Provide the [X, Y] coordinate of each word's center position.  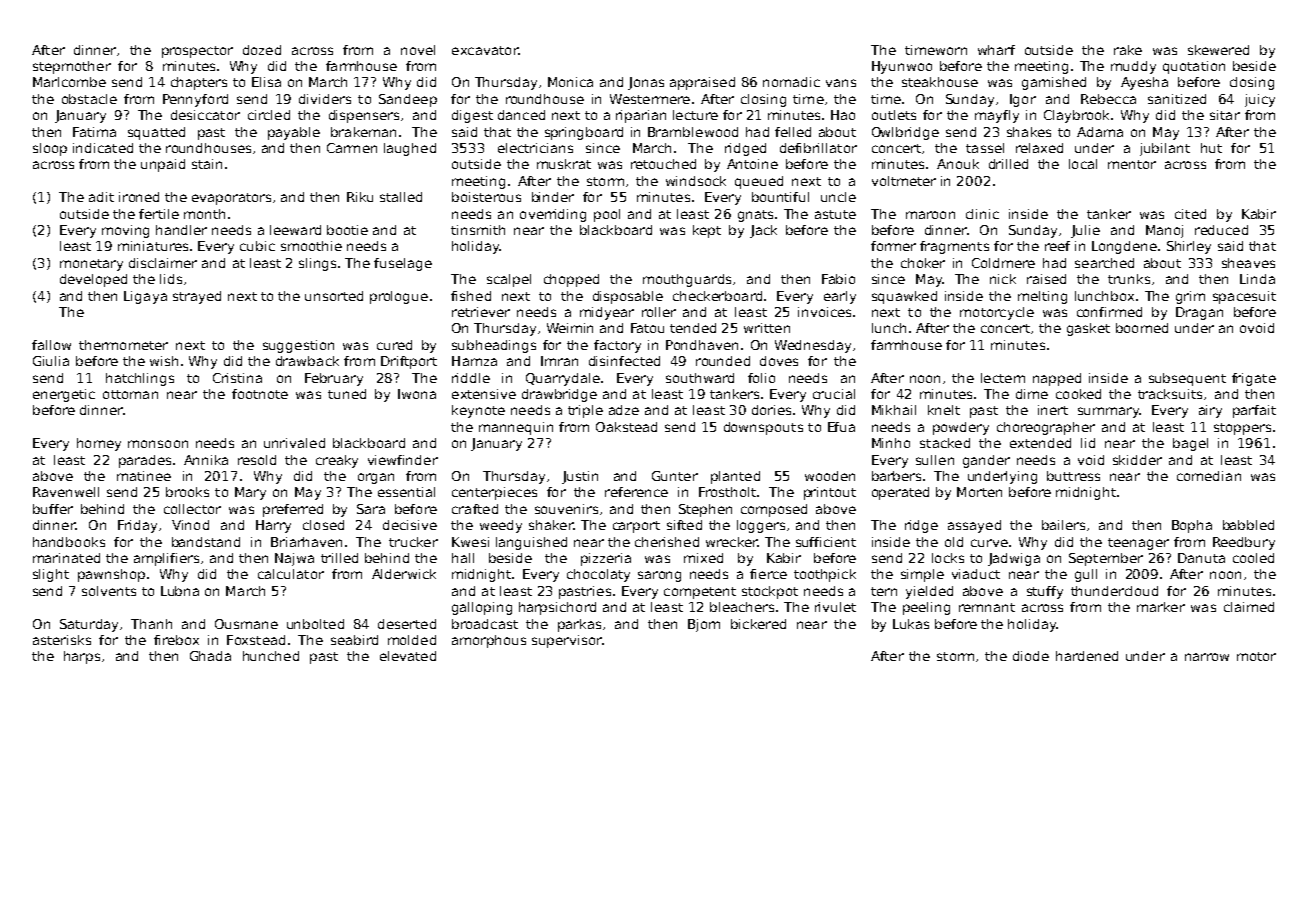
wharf [996, 50]
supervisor [567, 641]
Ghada [210, 656]
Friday [137, 526]
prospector [197, 52]
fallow [51, 345]
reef [1057, 246]
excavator [485, 50]
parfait [1254, 411]
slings [317, 264]
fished [471, 296]
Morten [979, 492]
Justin [580, 477]
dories [771, 410]
